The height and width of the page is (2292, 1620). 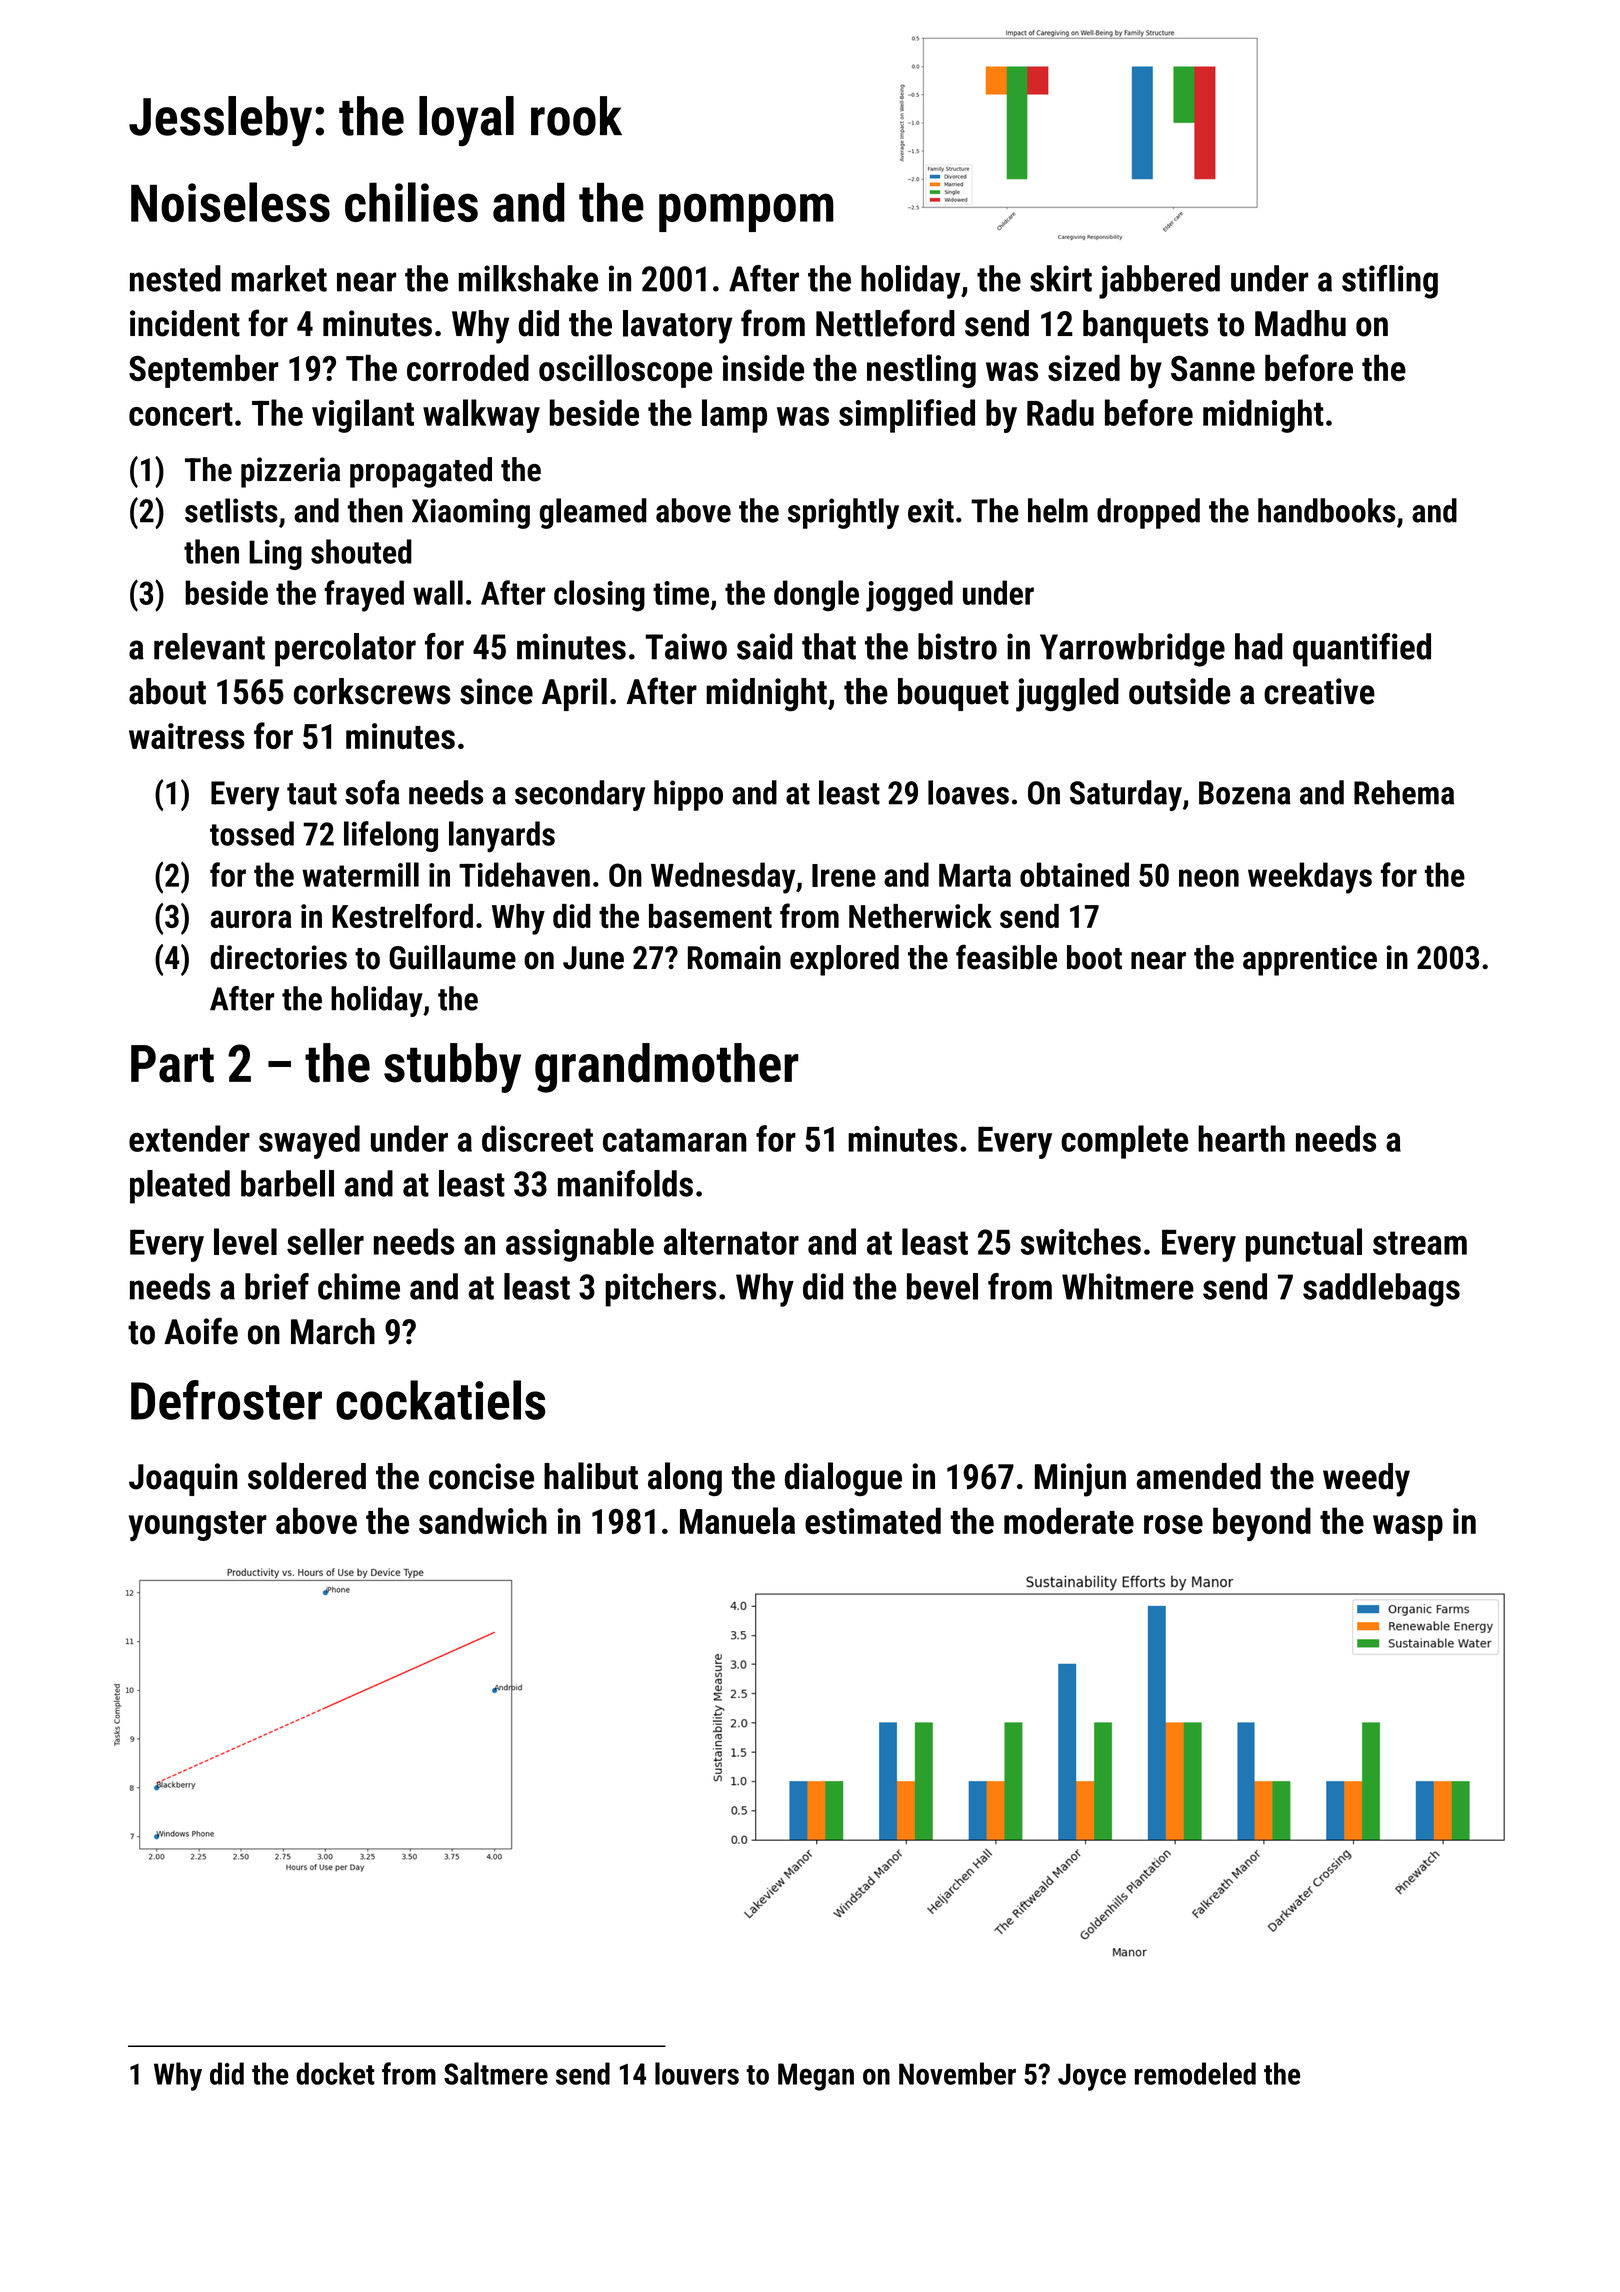 I want to click on neon, so click(x=1209, y=878).
